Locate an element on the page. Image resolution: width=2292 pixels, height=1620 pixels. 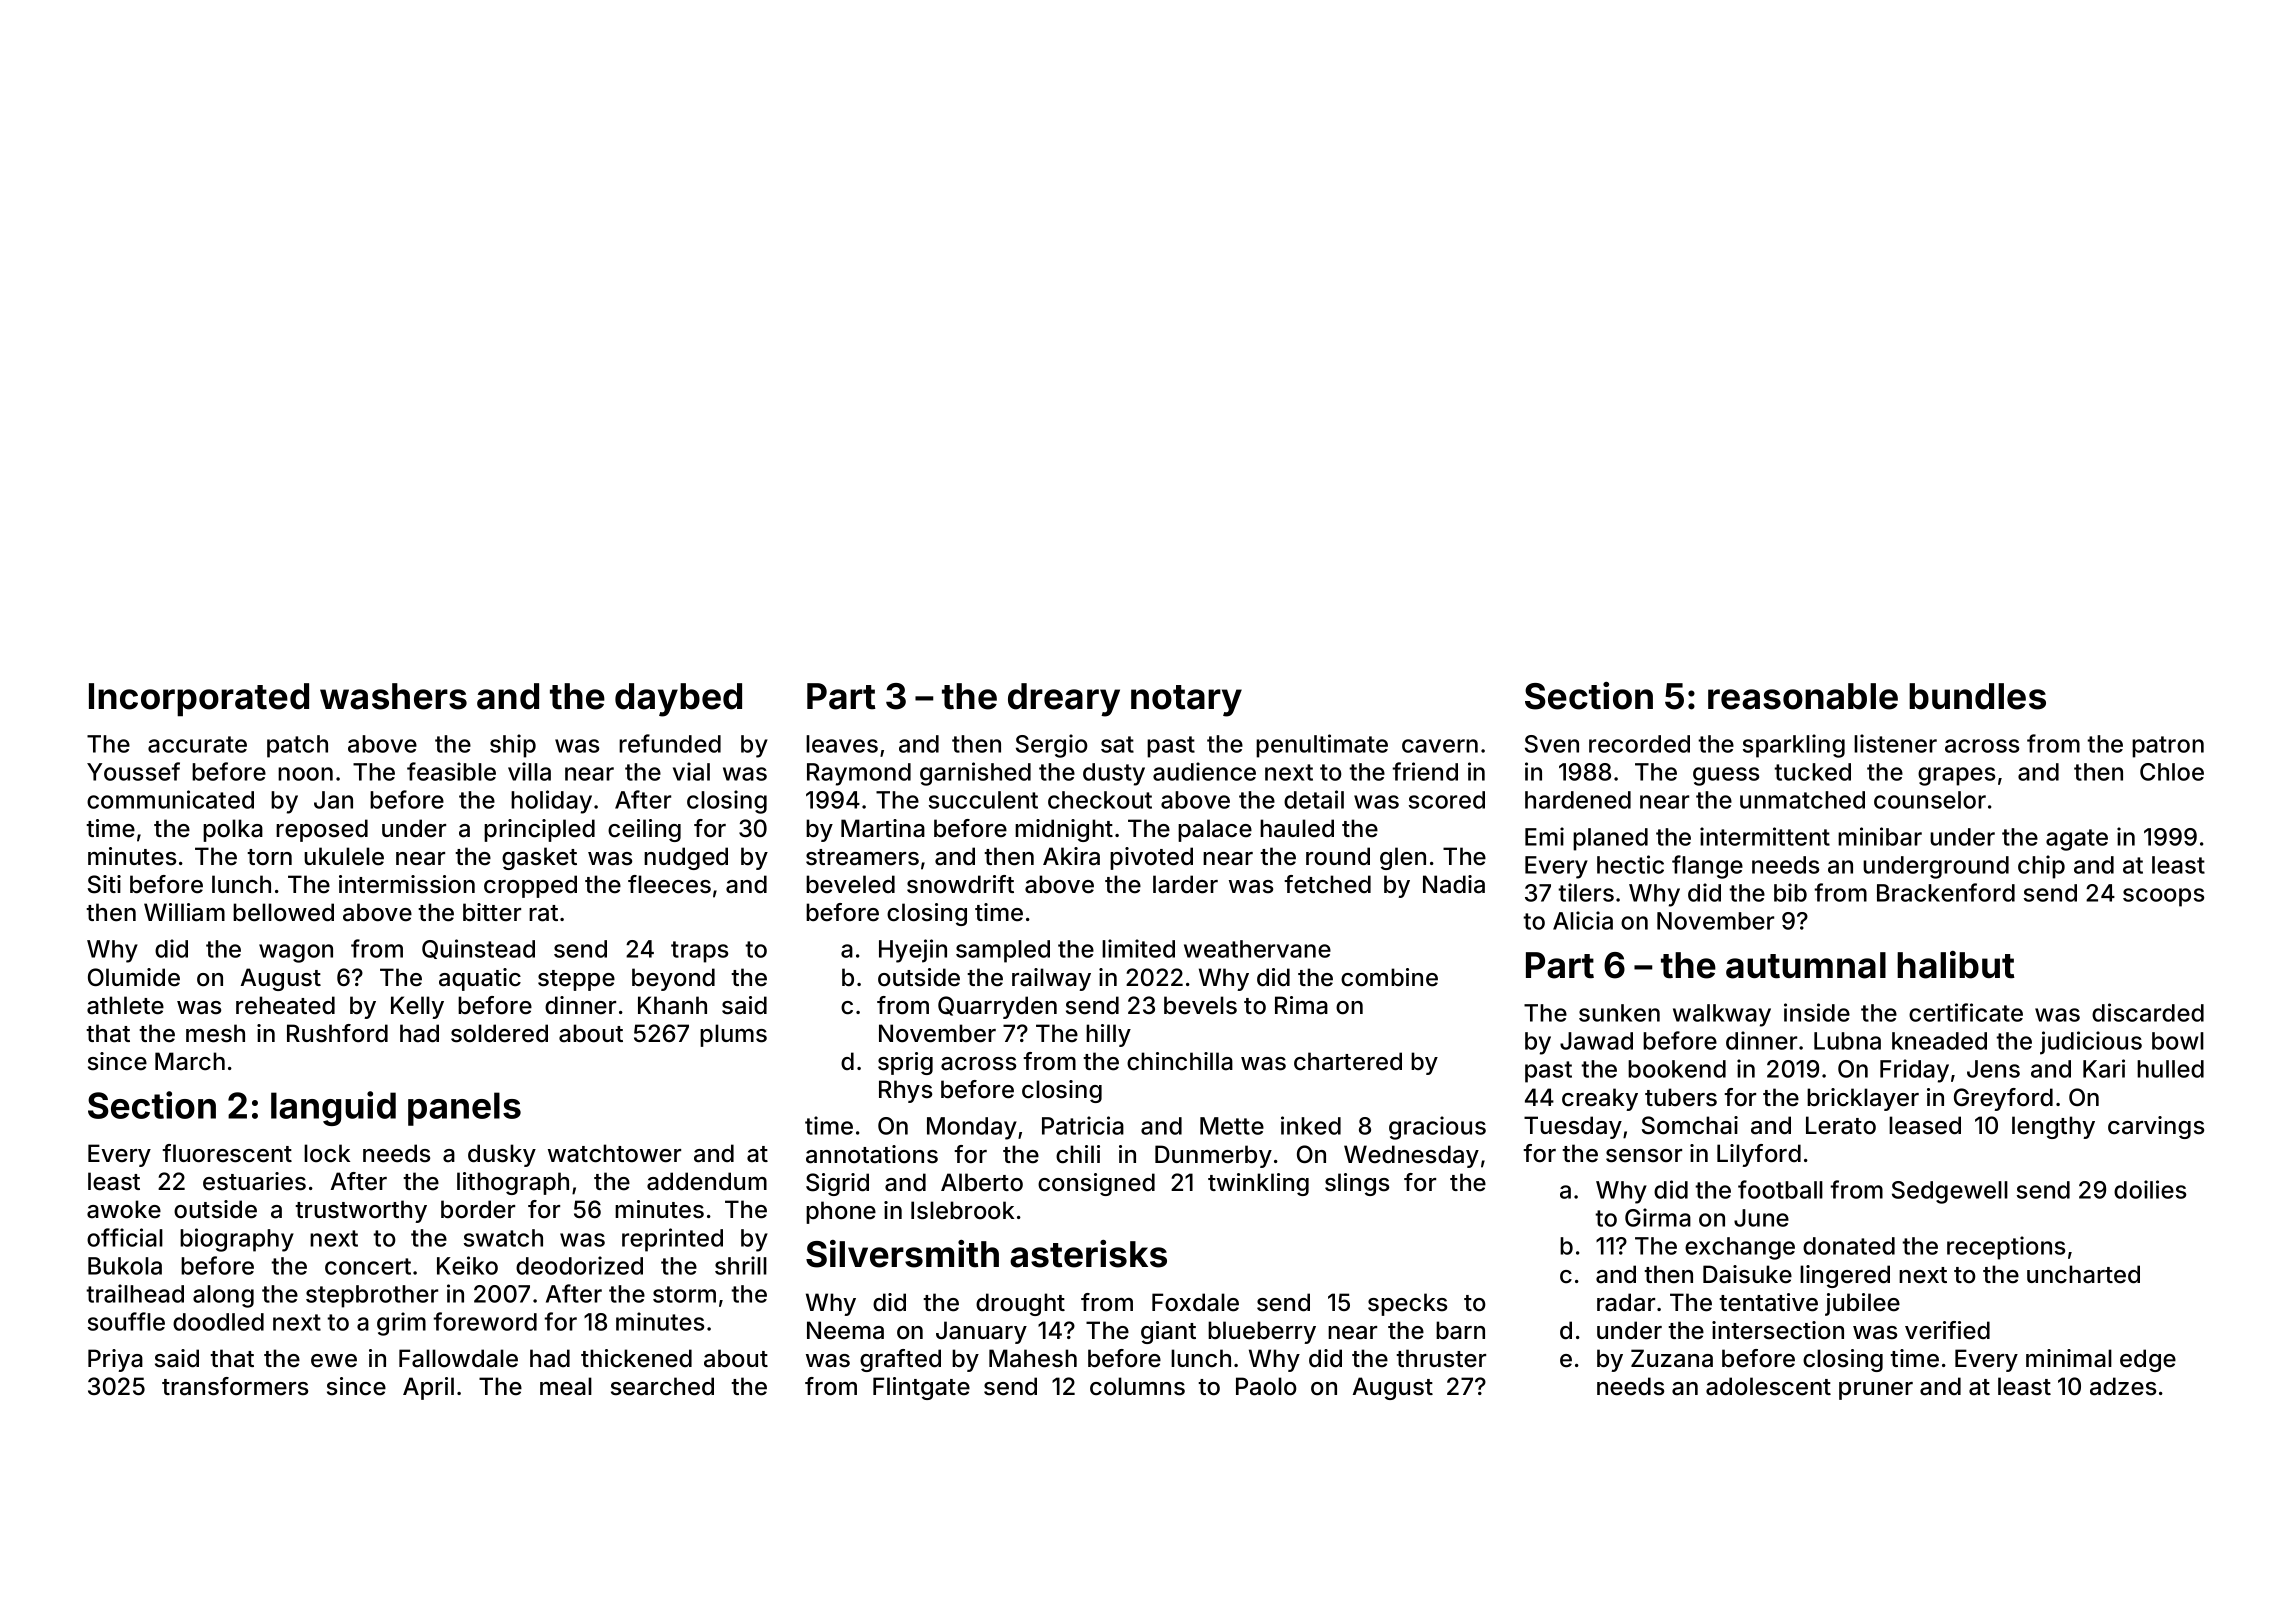
noon is located at coordinates (305, 774).
